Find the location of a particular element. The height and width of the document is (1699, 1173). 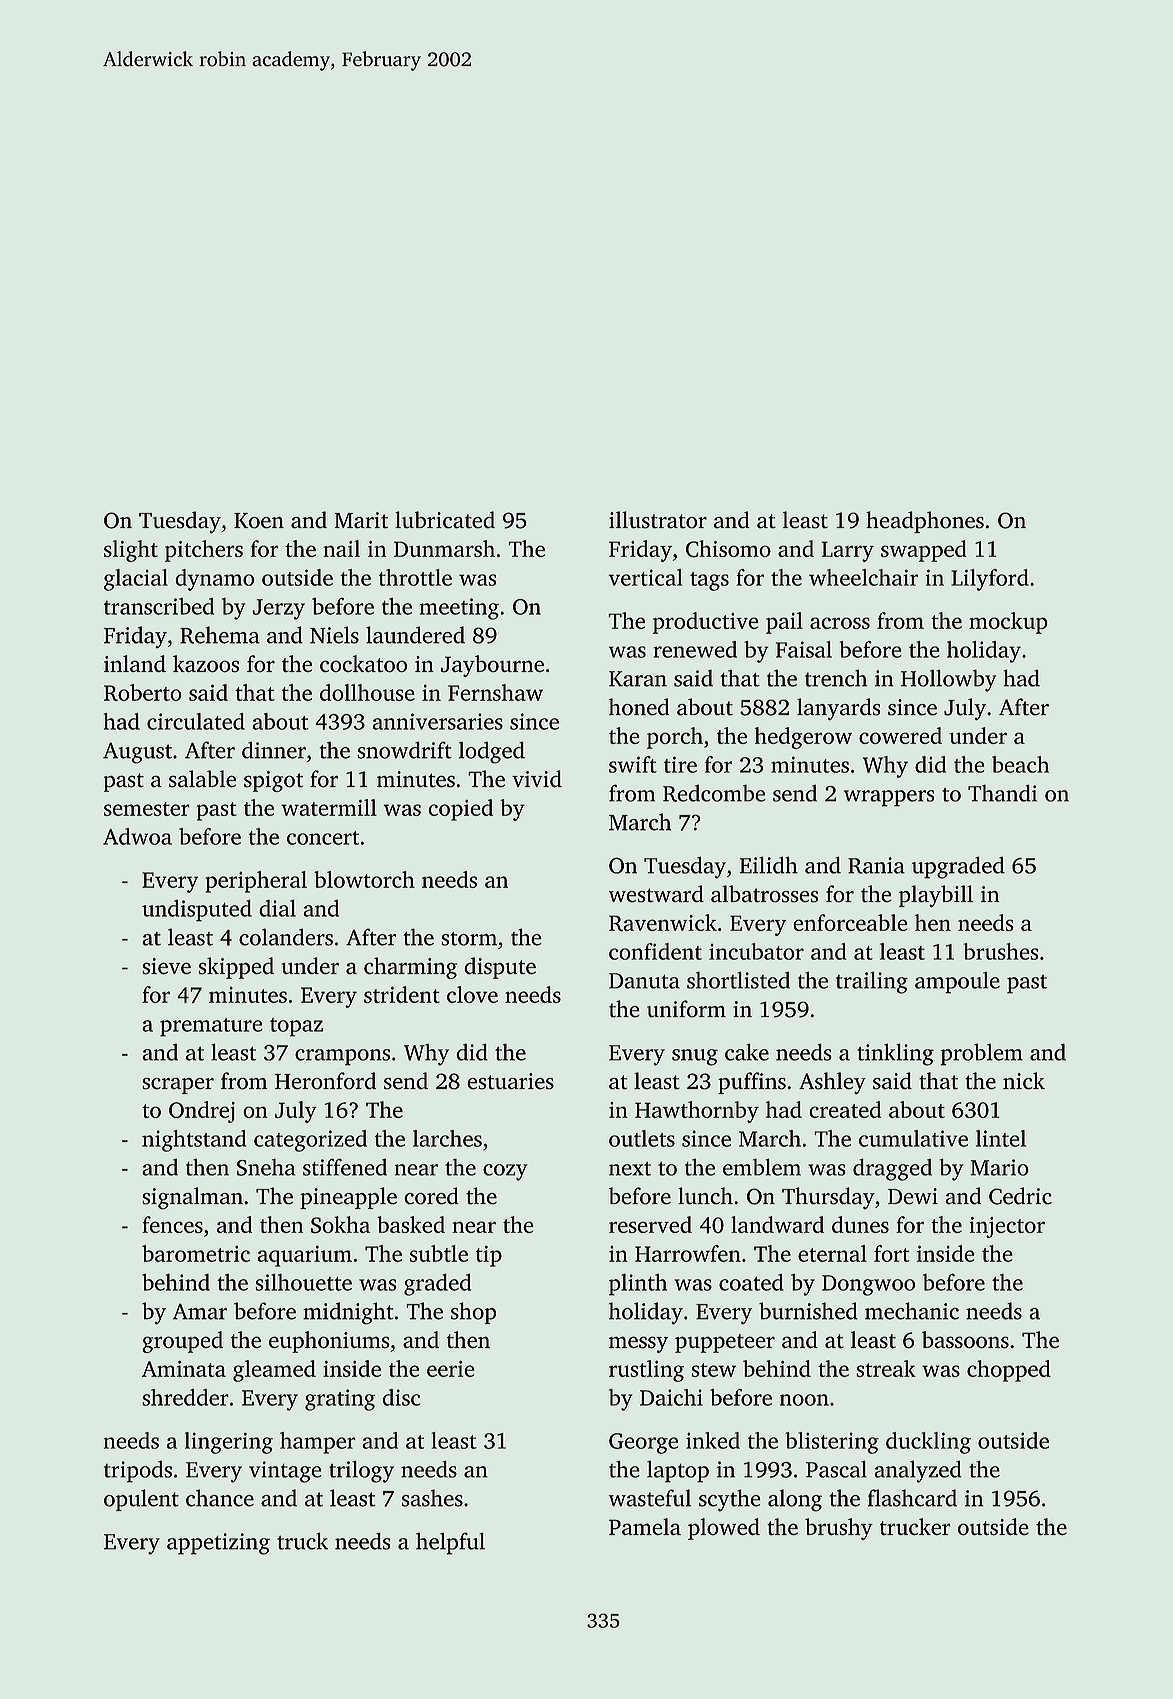

copied is located at coordinates (460, 810).
